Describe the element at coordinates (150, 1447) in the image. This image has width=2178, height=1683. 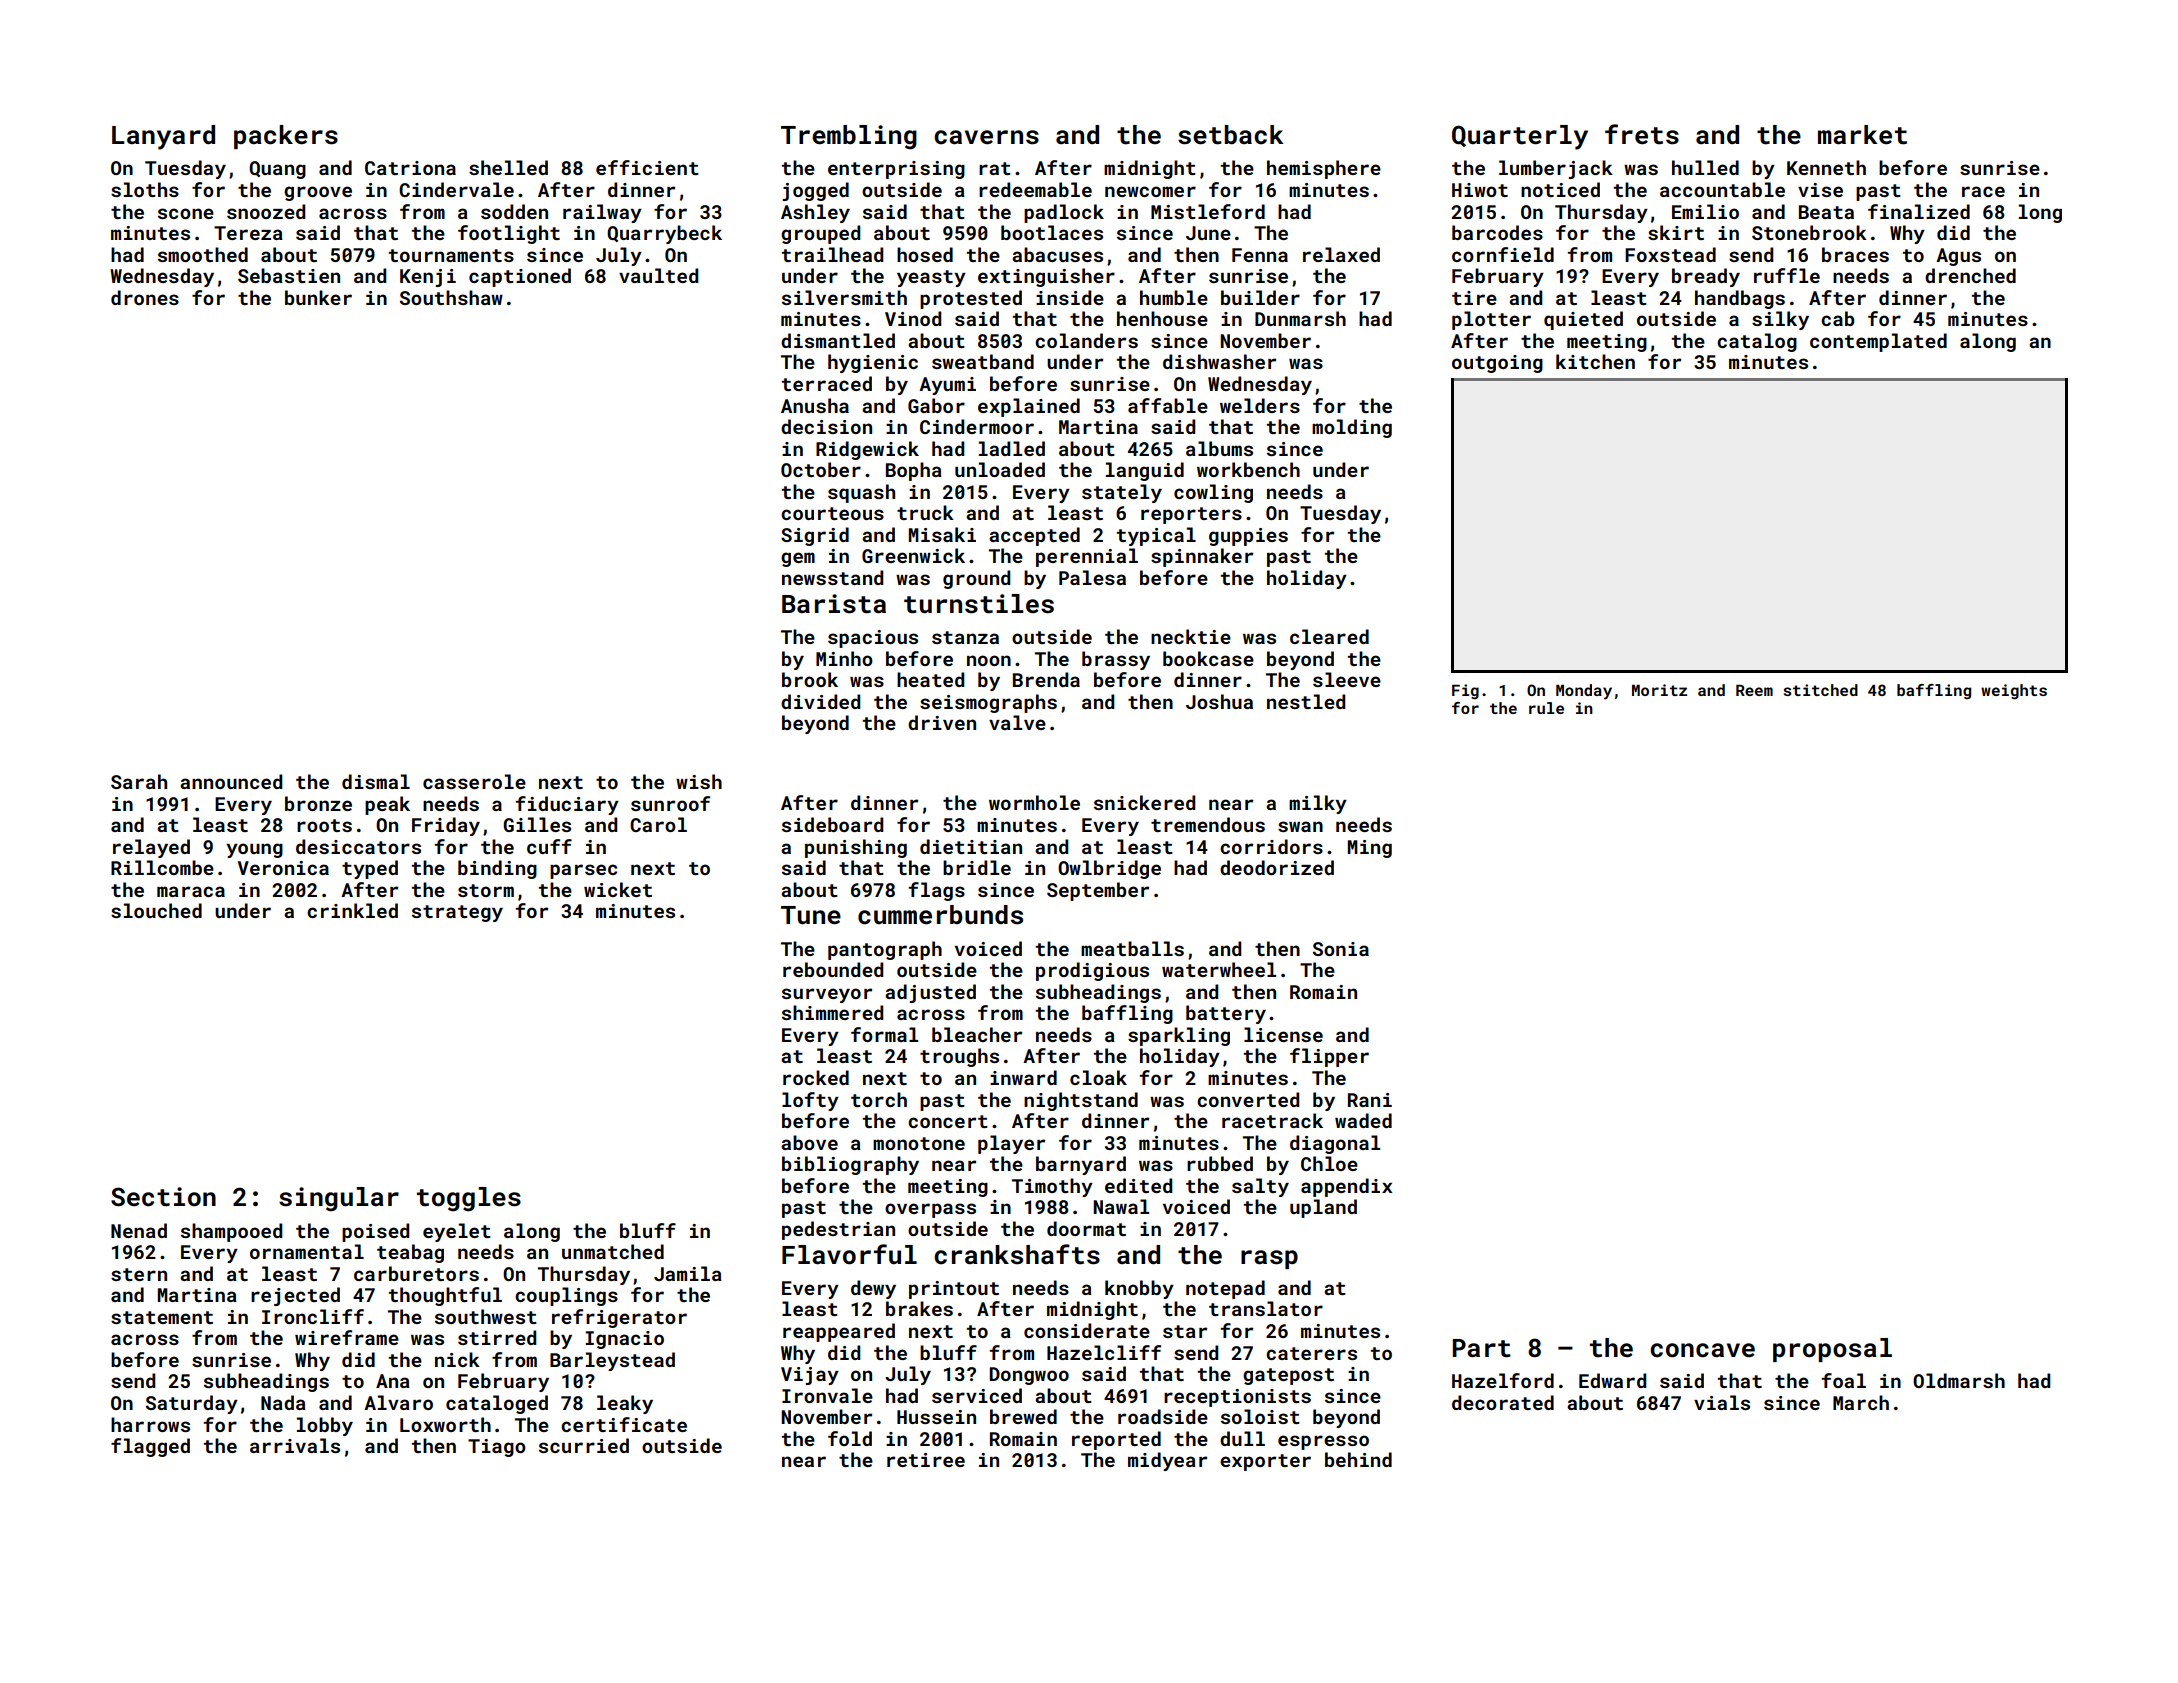
I see `flagged` at that location.
